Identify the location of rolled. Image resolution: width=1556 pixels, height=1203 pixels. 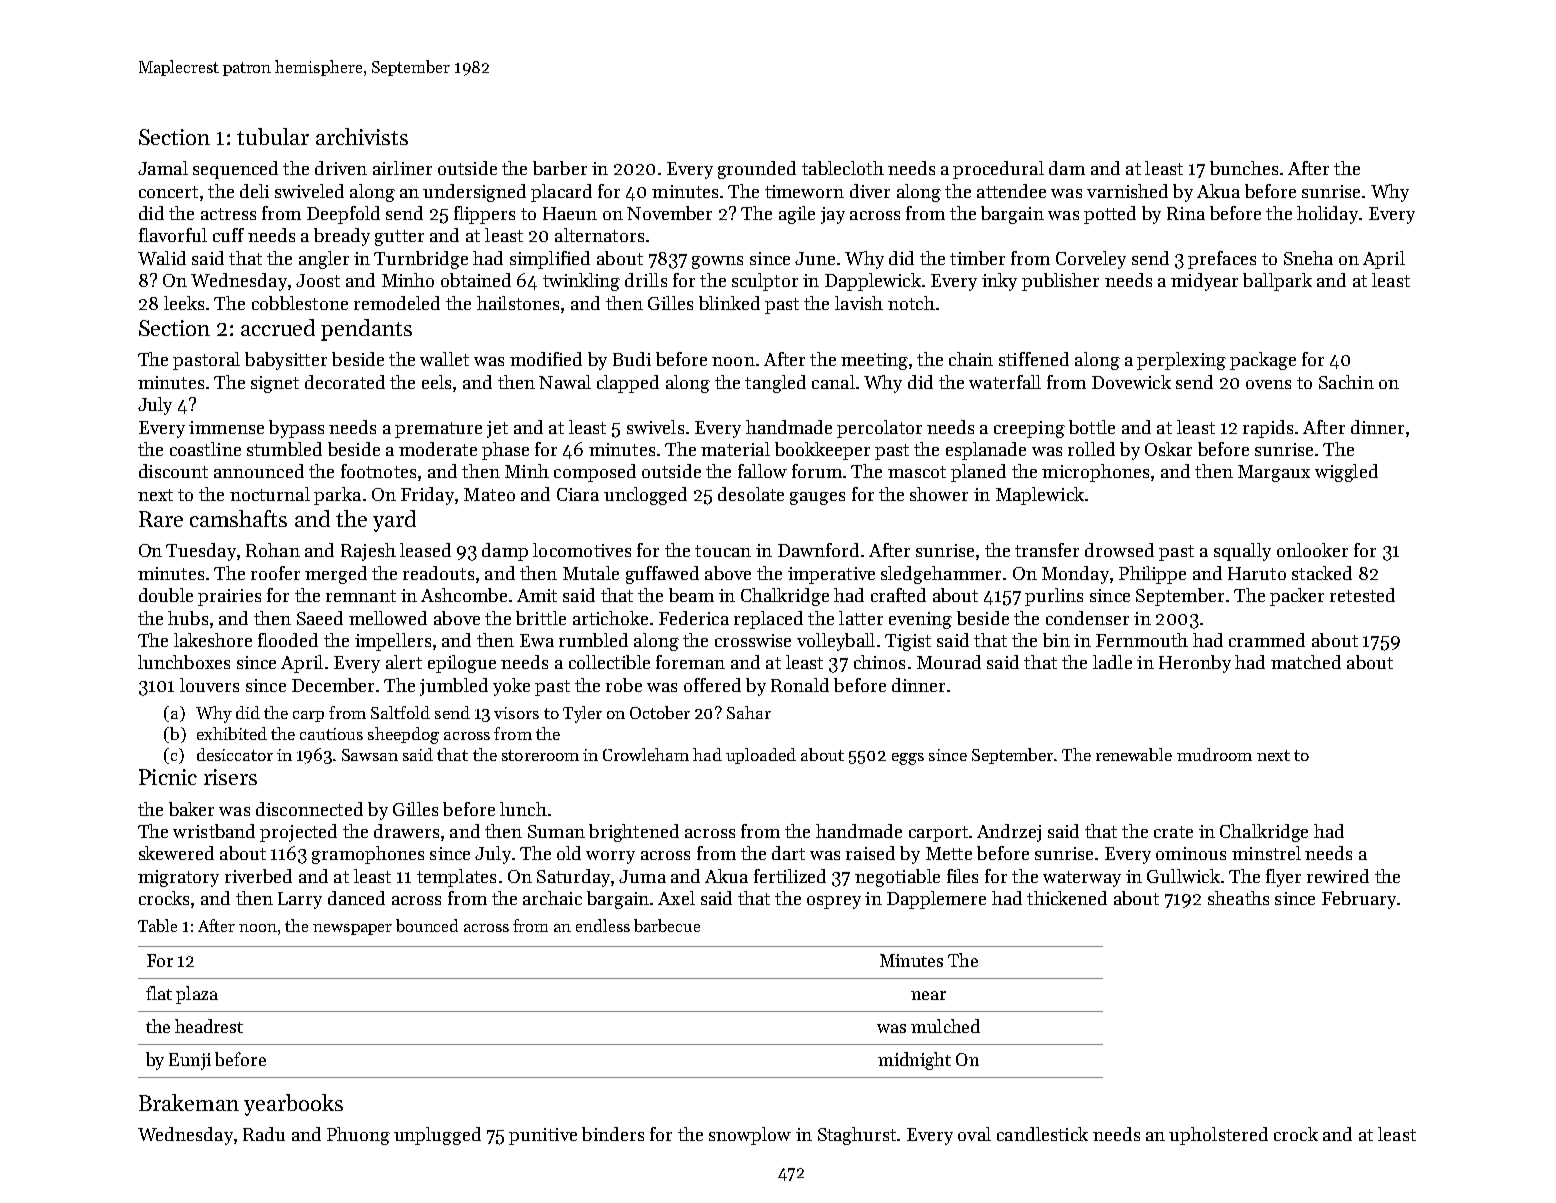
(1091, 449).
